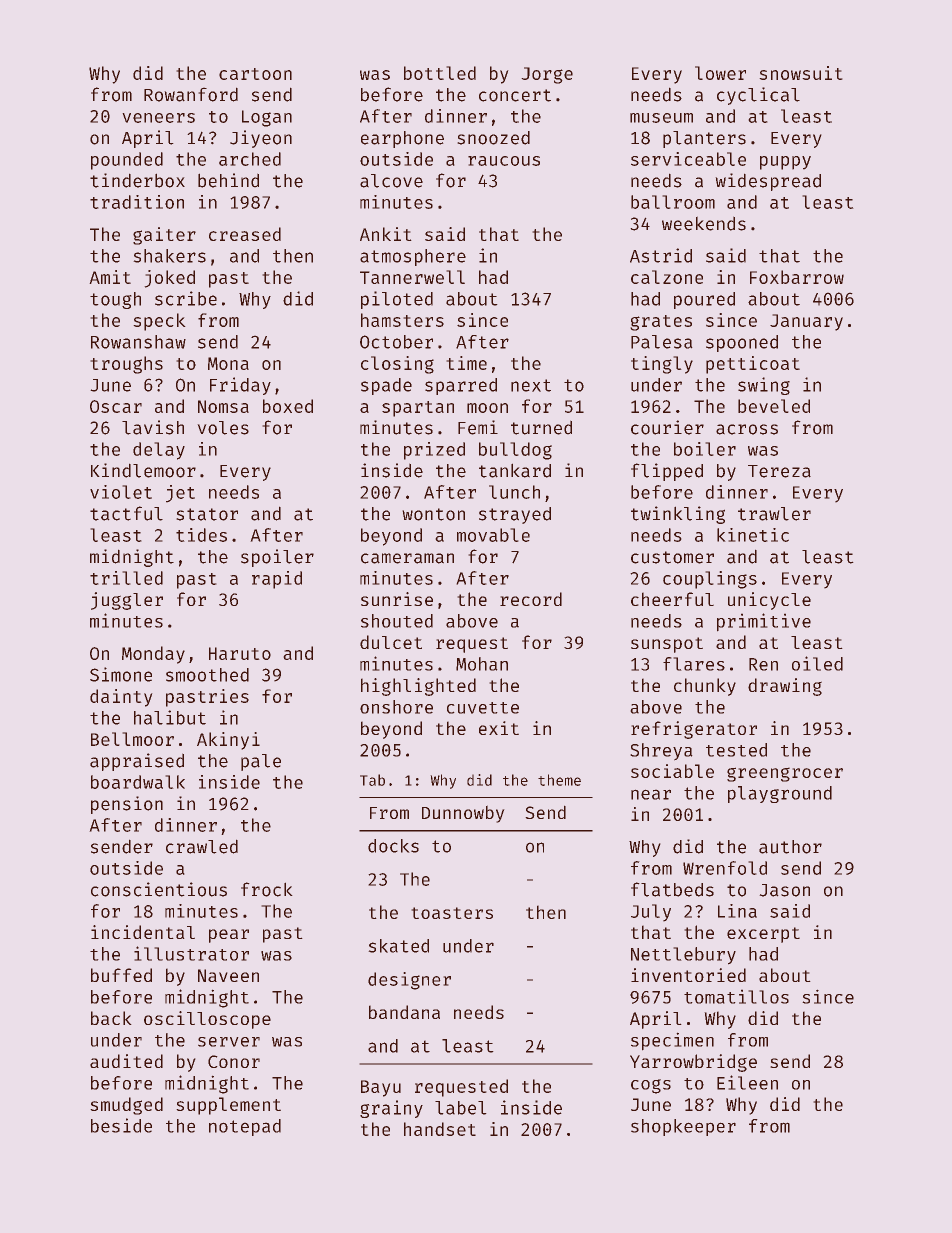 The width and height of the page is (952, 1233). Describe the element at coordinates (688, 159) in the page. I see `serviceable` at that location.
